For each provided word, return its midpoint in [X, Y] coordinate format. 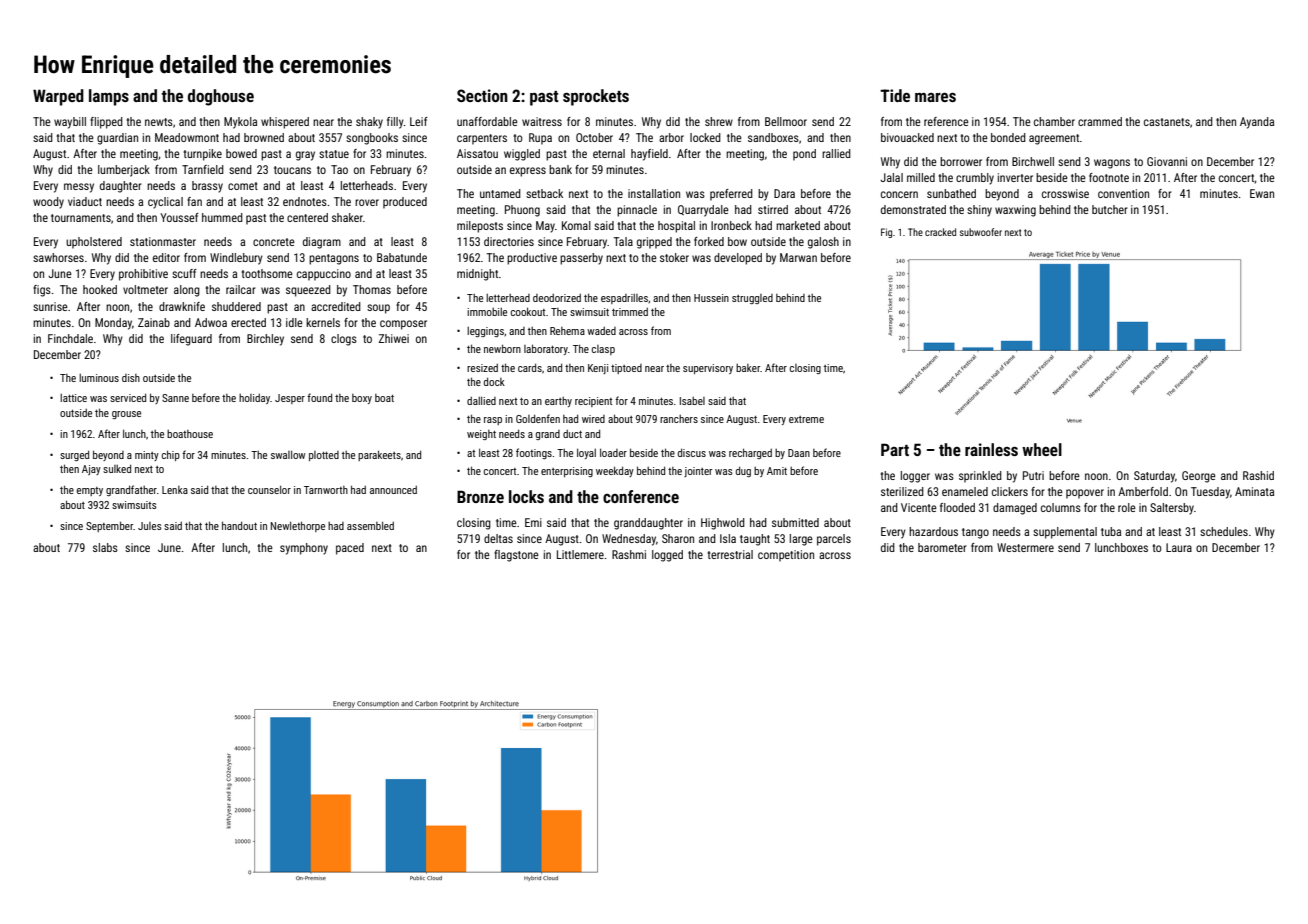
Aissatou [477, 153]
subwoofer [981, 232]
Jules [150, 526]
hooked [100, 289]
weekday [615, 471]
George [1199, 477]
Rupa [540, 139]
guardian [117, 139]
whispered [285, 123]
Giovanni [1167, 161]
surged [74, 455]
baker [748, 368]
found [319, 397]
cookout [528, 311]
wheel [1042, 449]
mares [935, 97]
